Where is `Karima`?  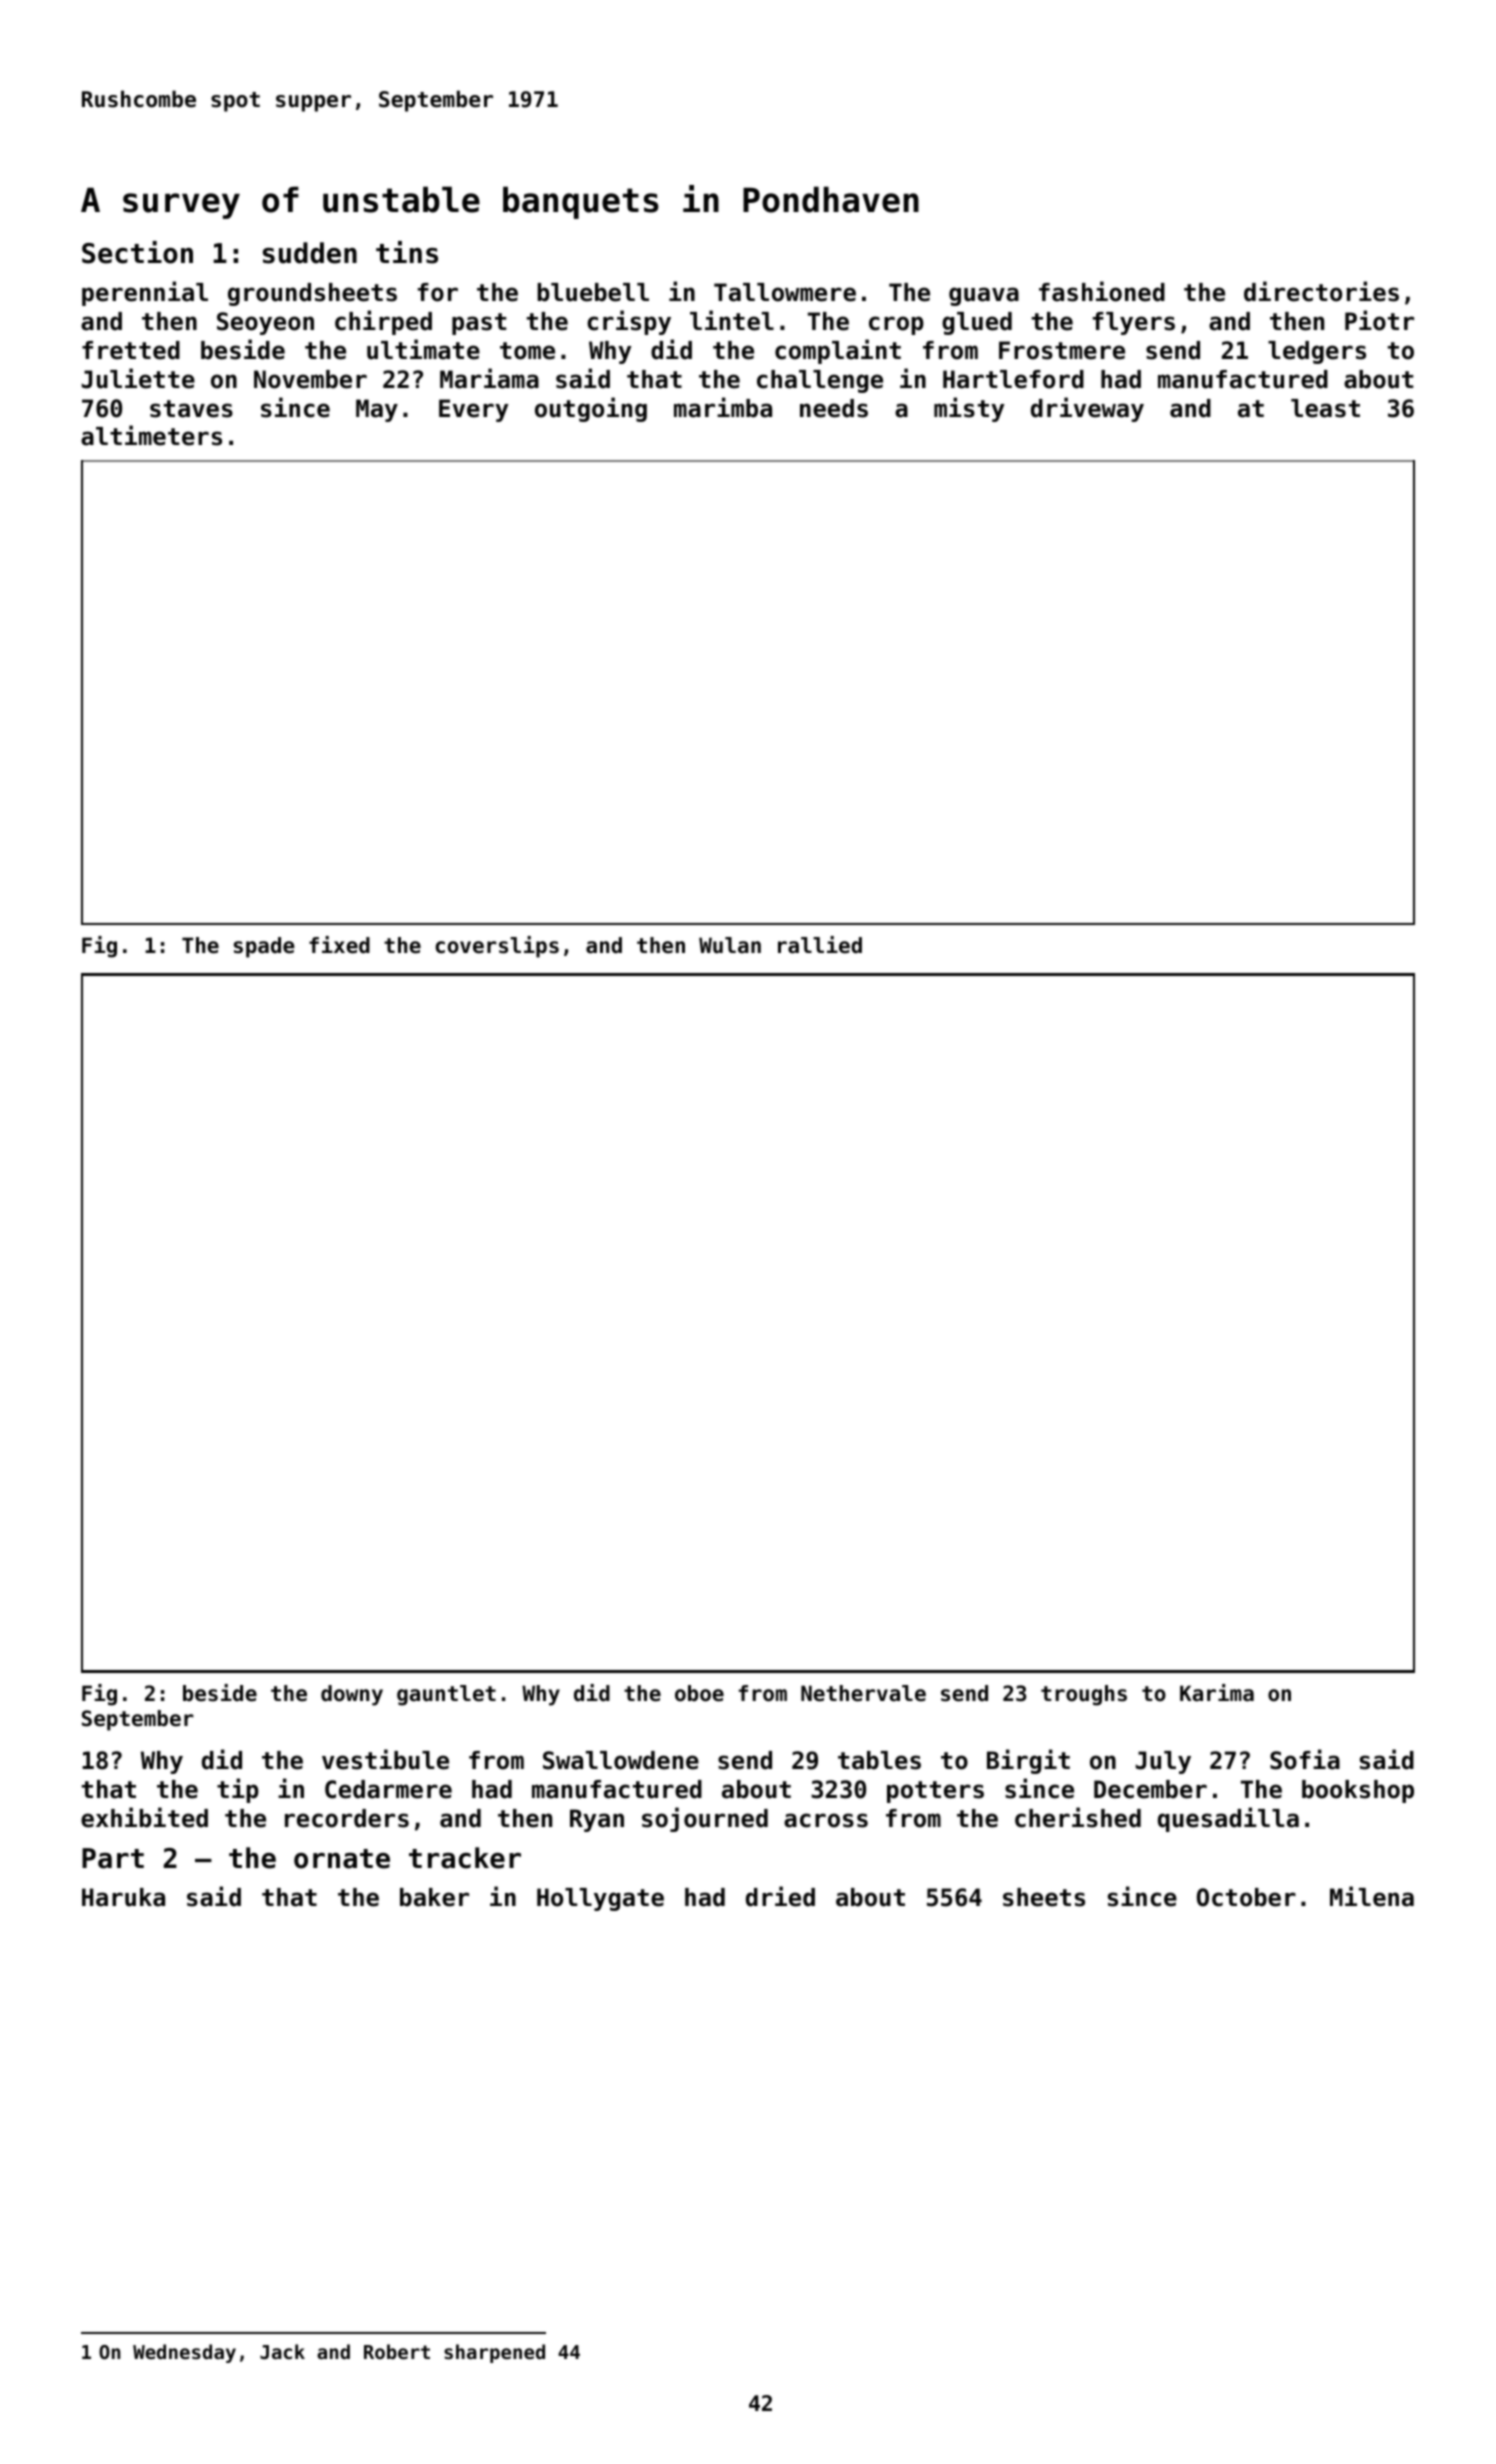
Karima is located at coordinates (1217, 1693).
